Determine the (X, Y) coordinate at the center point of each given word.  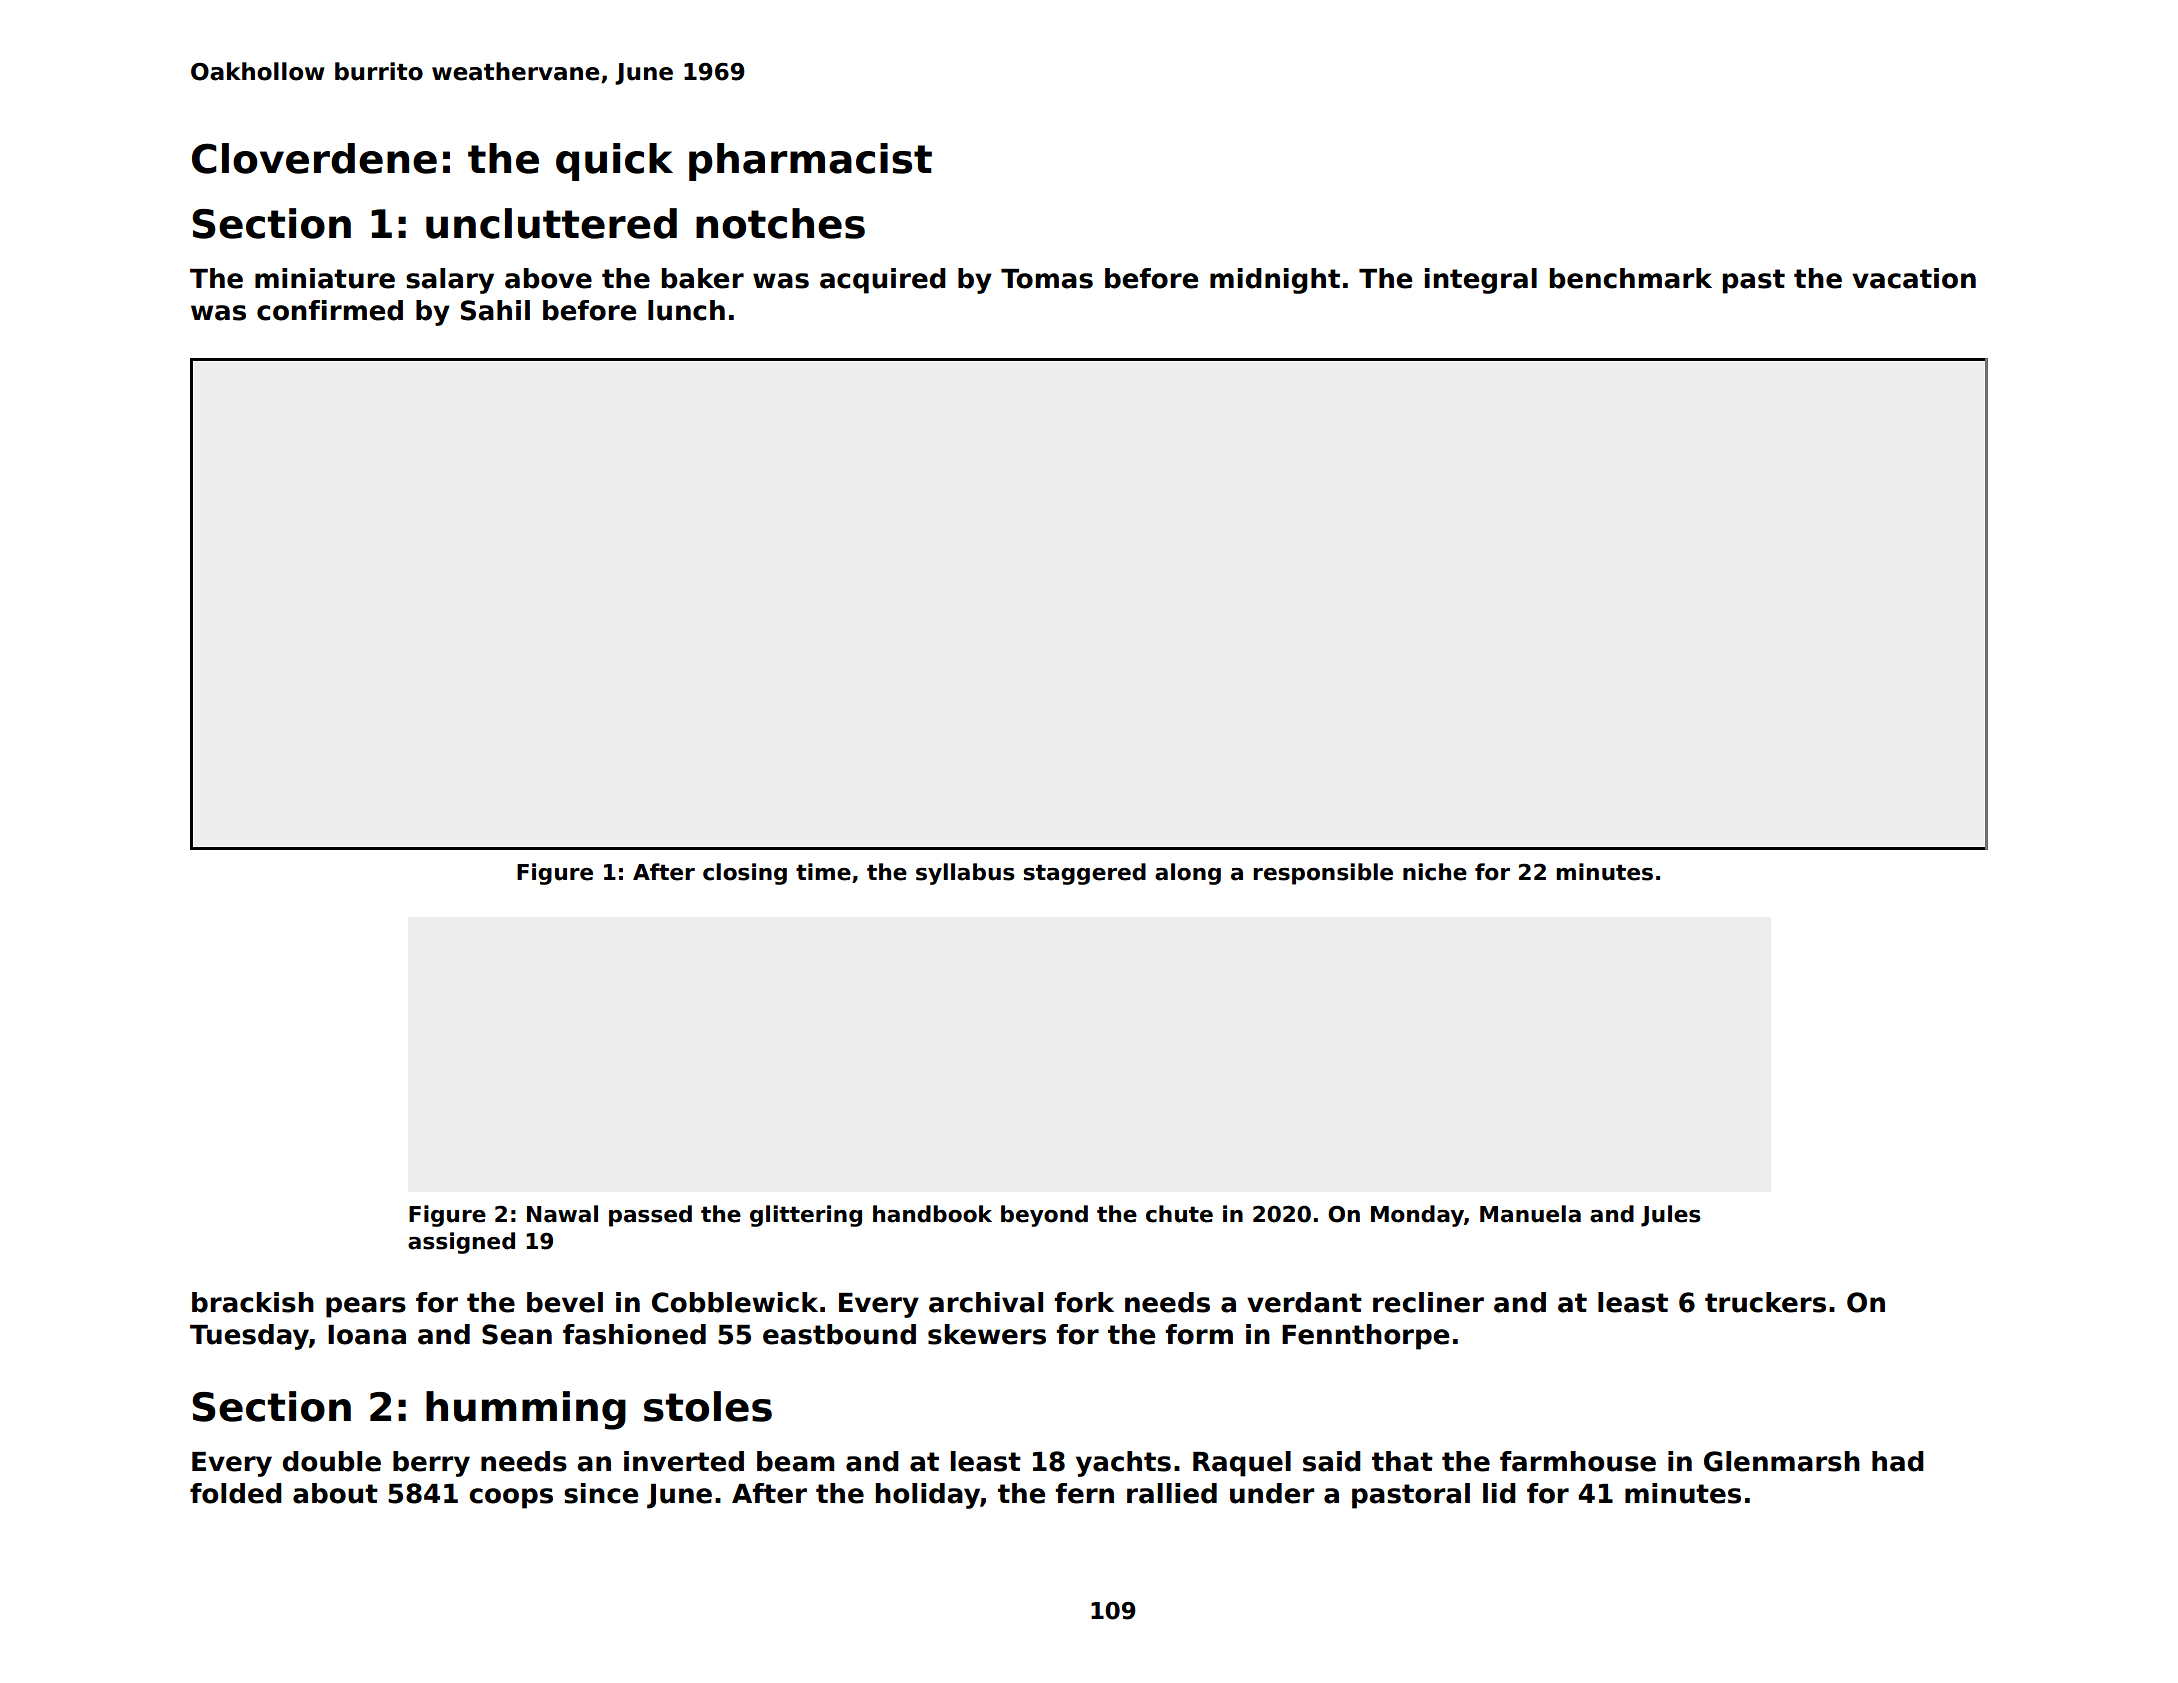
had (1898, 1461)
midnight (1275, 281)
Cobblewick (735, 1302)
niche (1435, 872)
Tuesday (249, 1337)
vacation (1914, 278)
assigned (461, 1243)
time (823, 872)
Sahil (495, 310)
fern (1084, 1493)
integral (1481, 281)
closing (745, 874)
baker (703, 278)
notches (780, 223)
